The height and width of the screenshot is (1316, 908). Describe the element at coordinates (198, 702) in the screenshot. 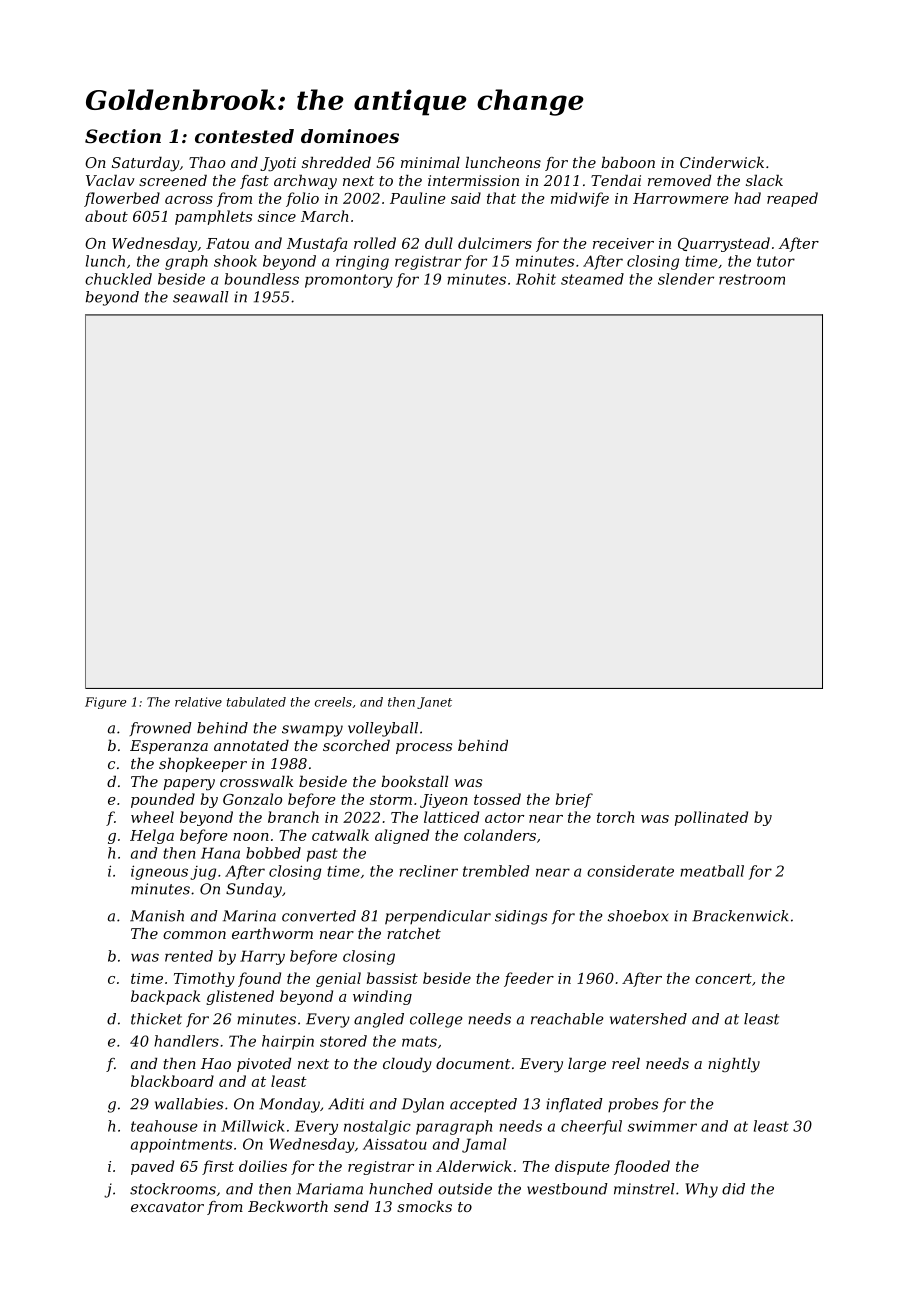

I see `relative` at that location.
